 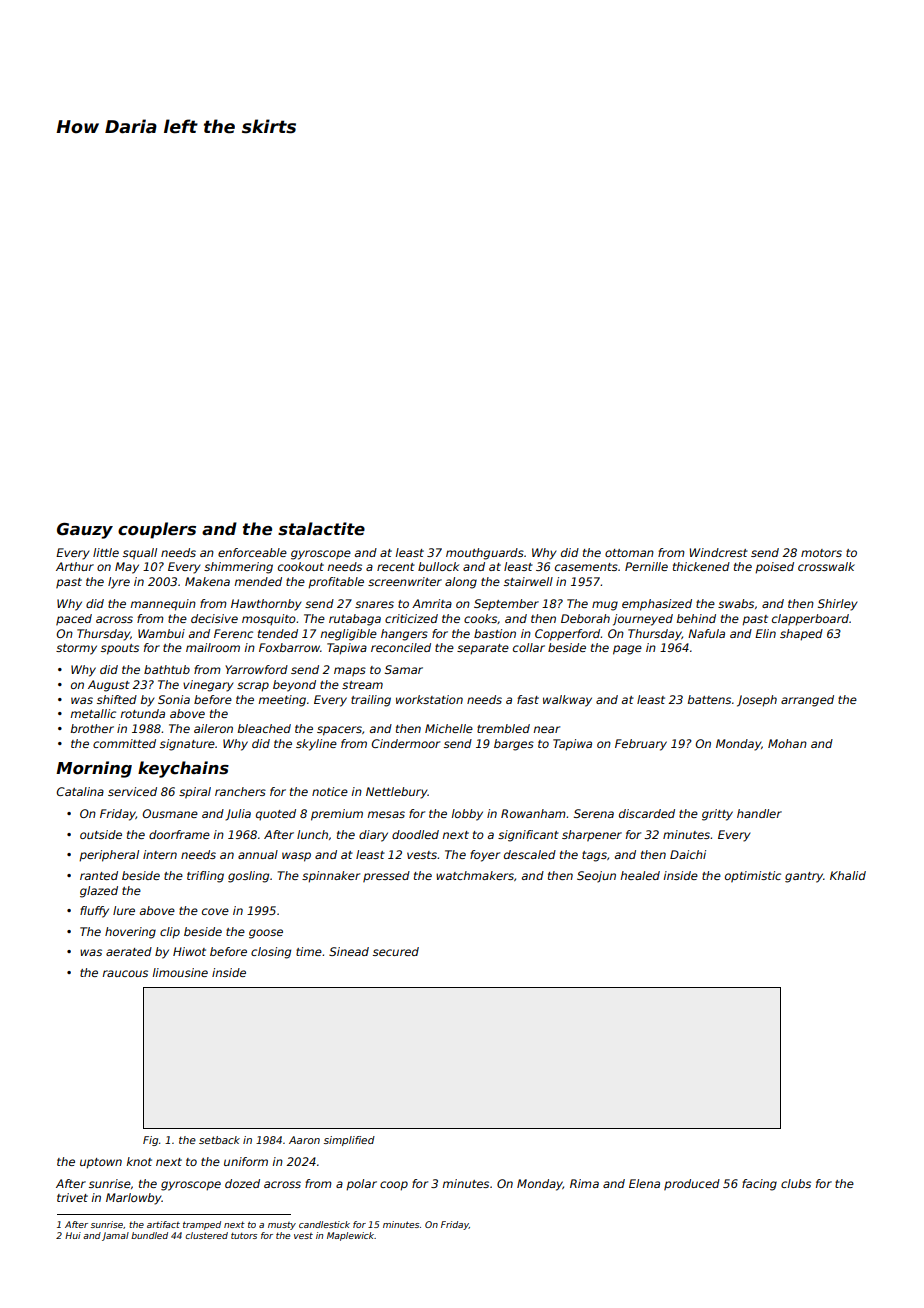 What do you see at coordinates (796, 1183) in the screenshot?
I see `clubs` at bounding box center [796, 1183].
